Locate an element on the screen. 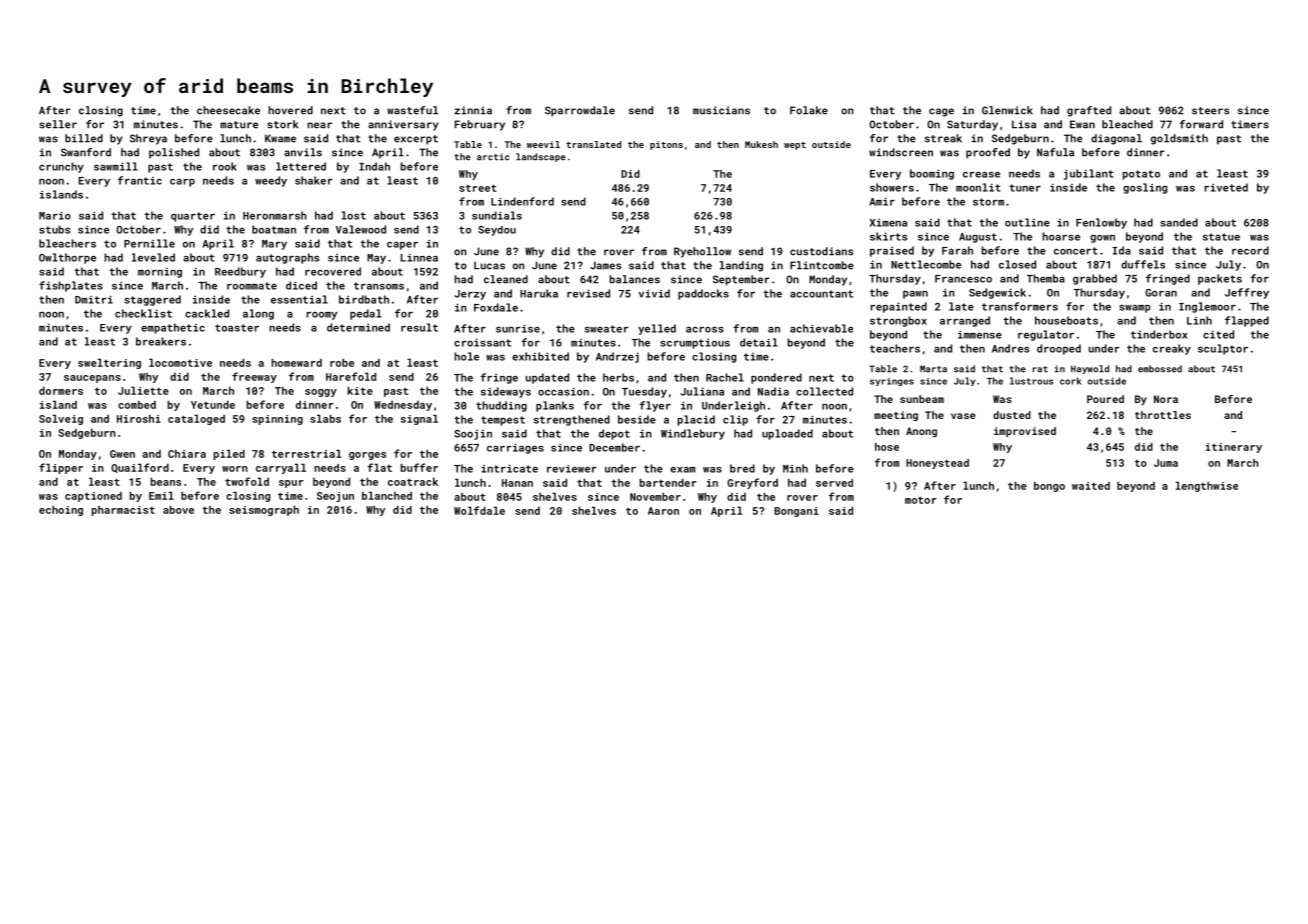 The height and width of the screenshot is (924, 1308). Ryehollow is located at coordinates (702, 252).
